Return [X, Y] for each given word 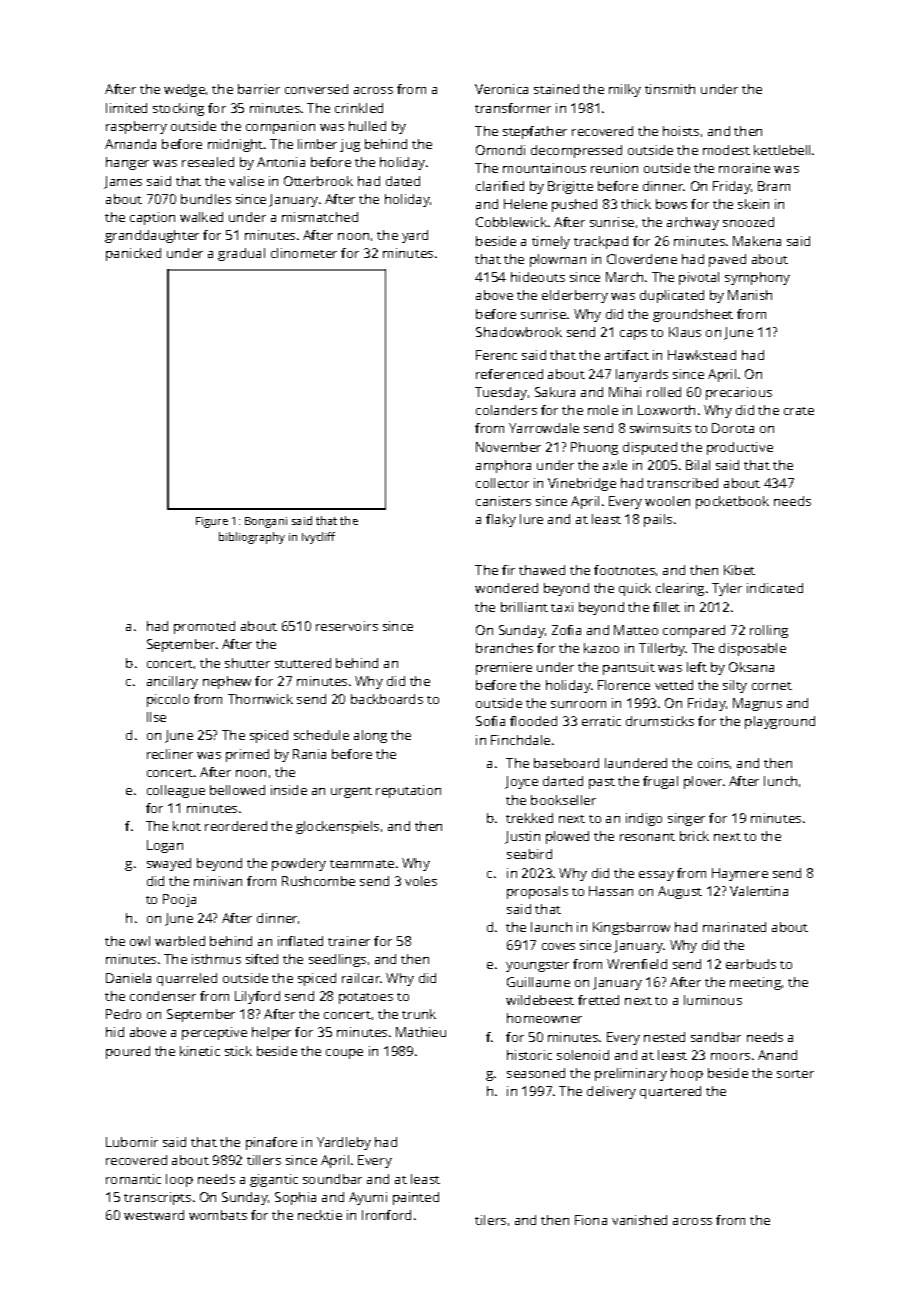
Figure [212, 522]
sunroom [578, 704]
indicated [775, 588]
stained [556, 89]
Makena [757, 241]
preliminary [631, 1074]
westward [154, 1215]
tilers [490, 1220]
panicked [133, 254]
